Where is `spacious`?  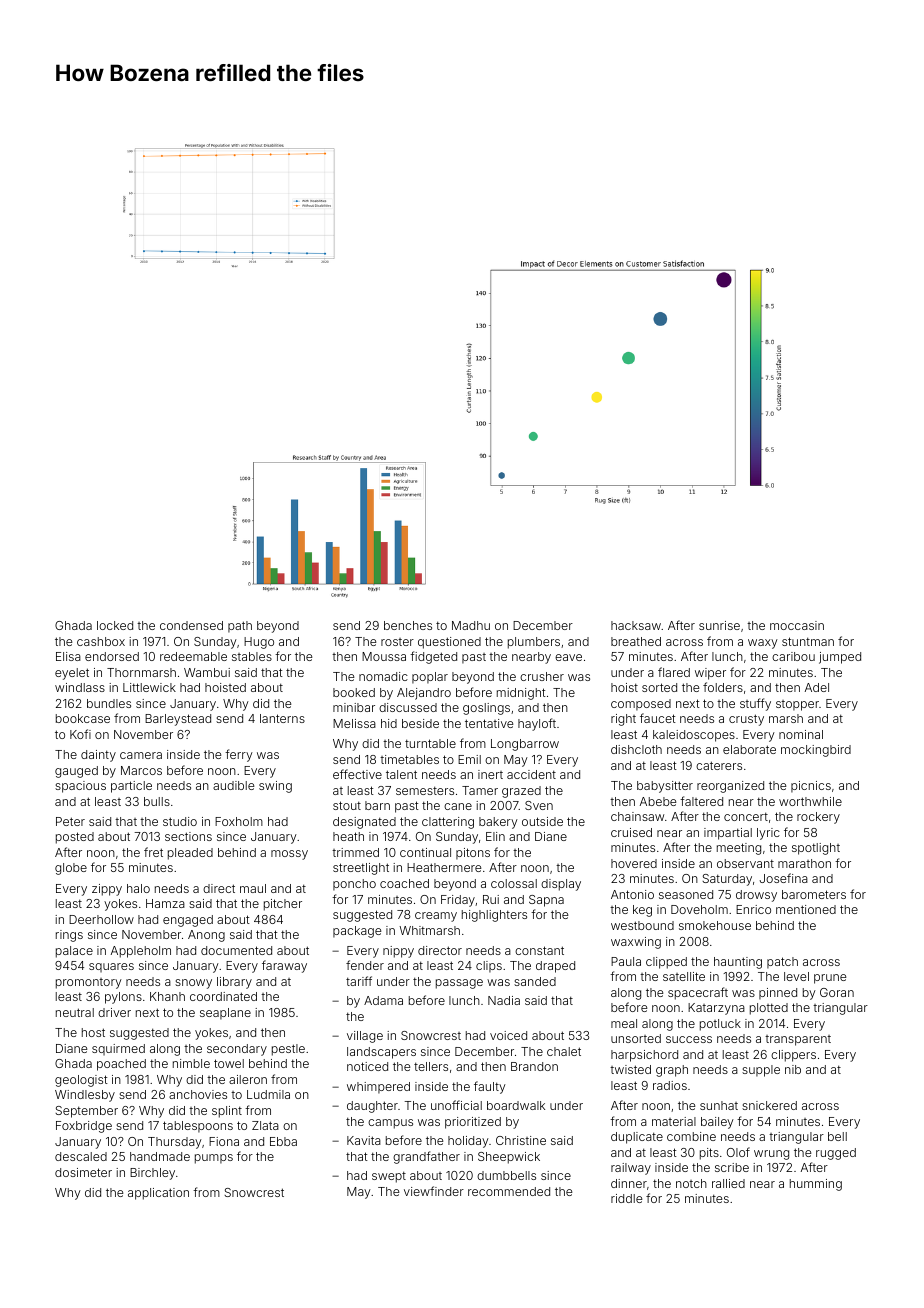
spacious is located at coordinates (80, 787).
